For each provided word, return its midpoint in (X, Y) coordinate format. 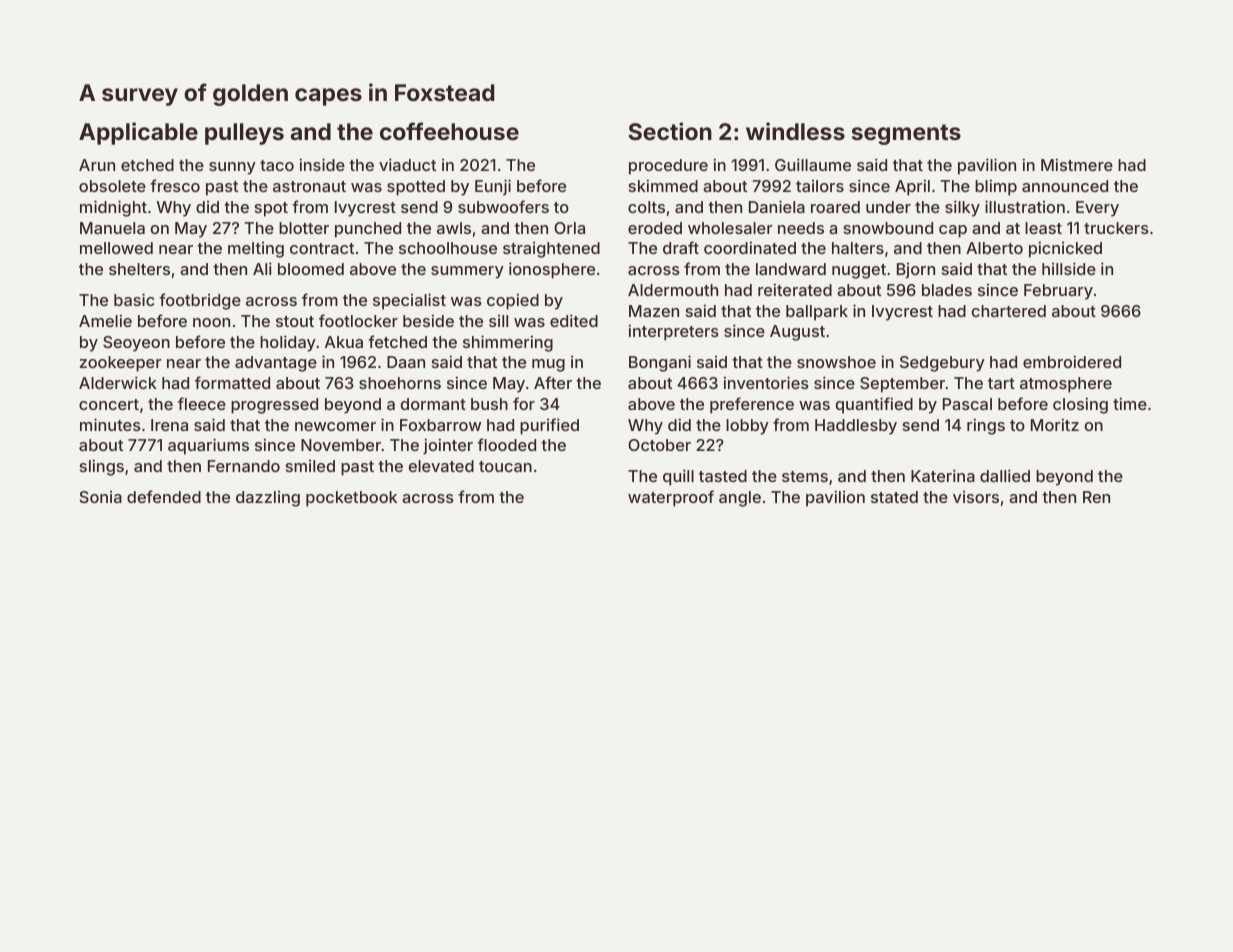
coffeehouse (449, 131)
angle (740, 499)
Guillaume (813, 164)
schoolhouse (448, 248)
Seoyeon (136, 344)
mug (548, 365)
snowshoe (836, 362)
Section (670, 131)
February (1058, 292)
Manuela (112, 228)
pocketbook (351, 499)
